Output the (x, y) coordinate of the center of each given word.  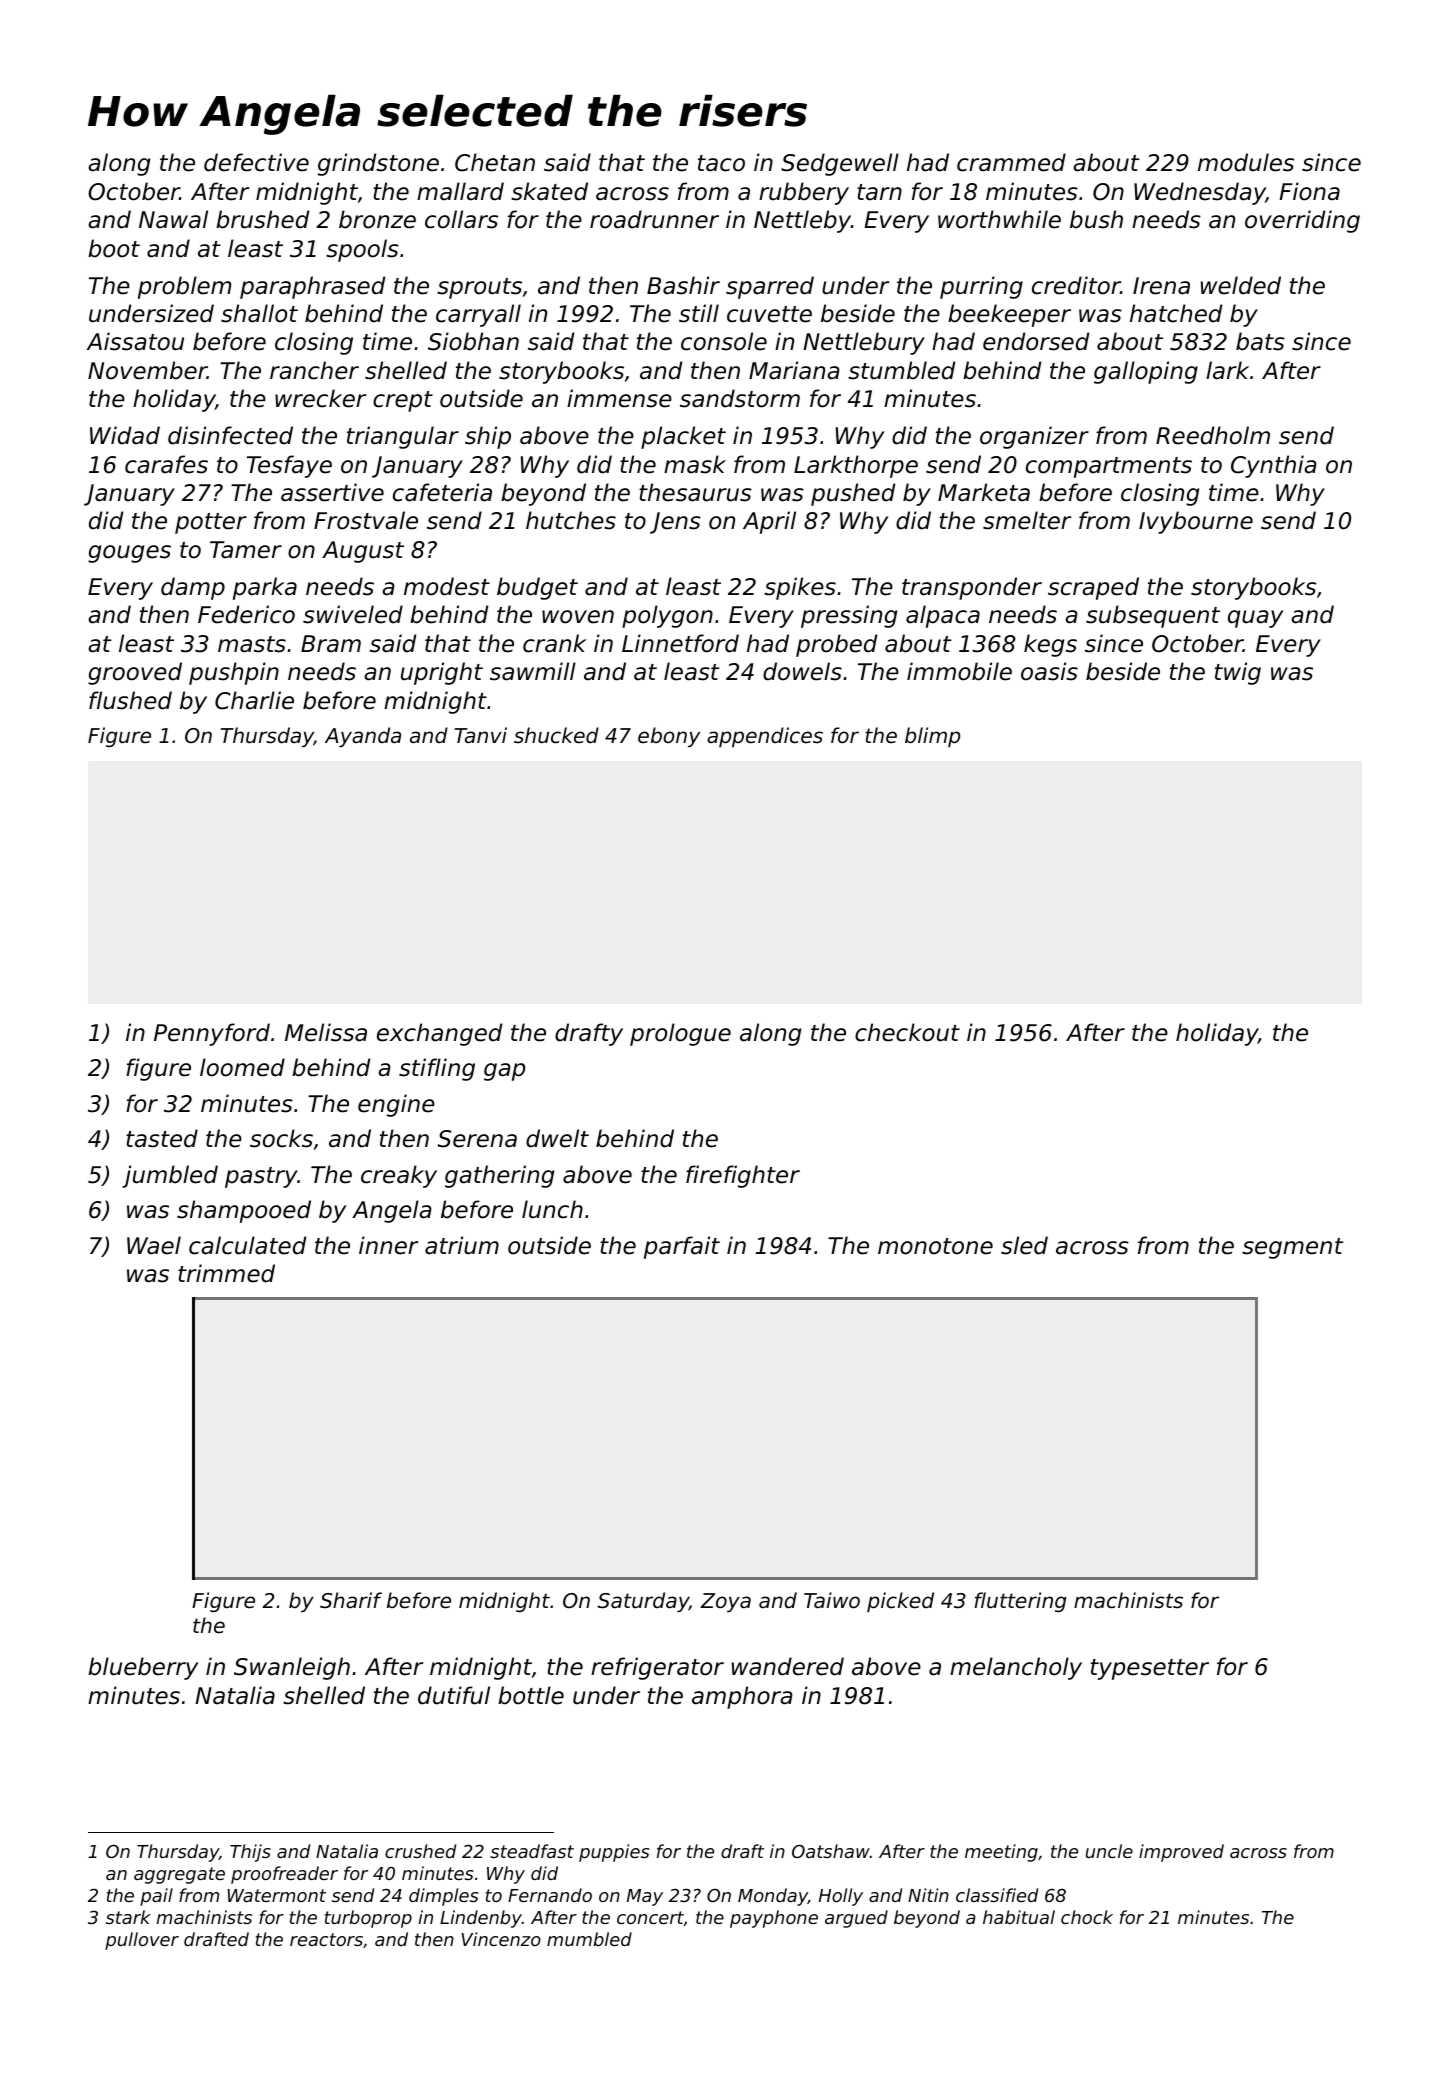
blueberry (143, 1668)
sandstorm (740, 398)
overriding (1302, 221)
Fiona (1309, 191)
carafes (166, 464)
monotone (935, 1246)
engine (396, 1105)
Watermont (276, 1895)
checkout (907, 1032)
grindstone (378, 164)
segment (1292, 1248)
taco (721, 163)
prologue (680, 1034)
